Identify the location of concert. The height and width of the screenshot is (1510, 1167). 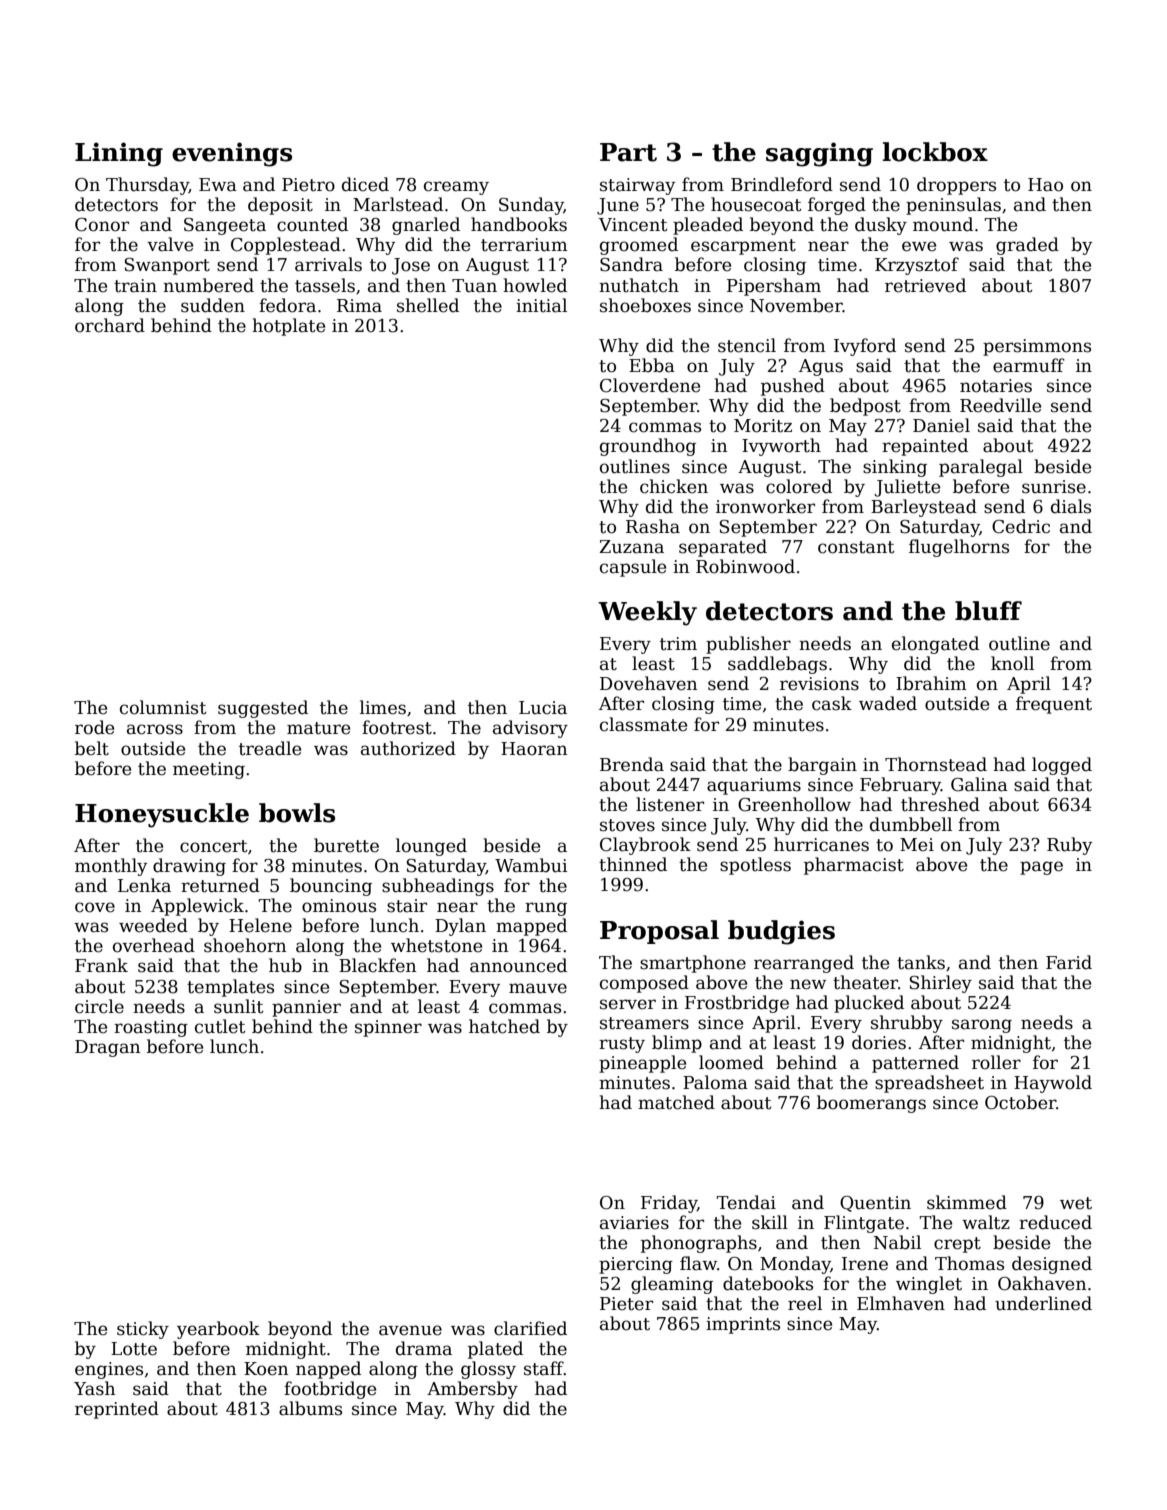
(214, 846).
